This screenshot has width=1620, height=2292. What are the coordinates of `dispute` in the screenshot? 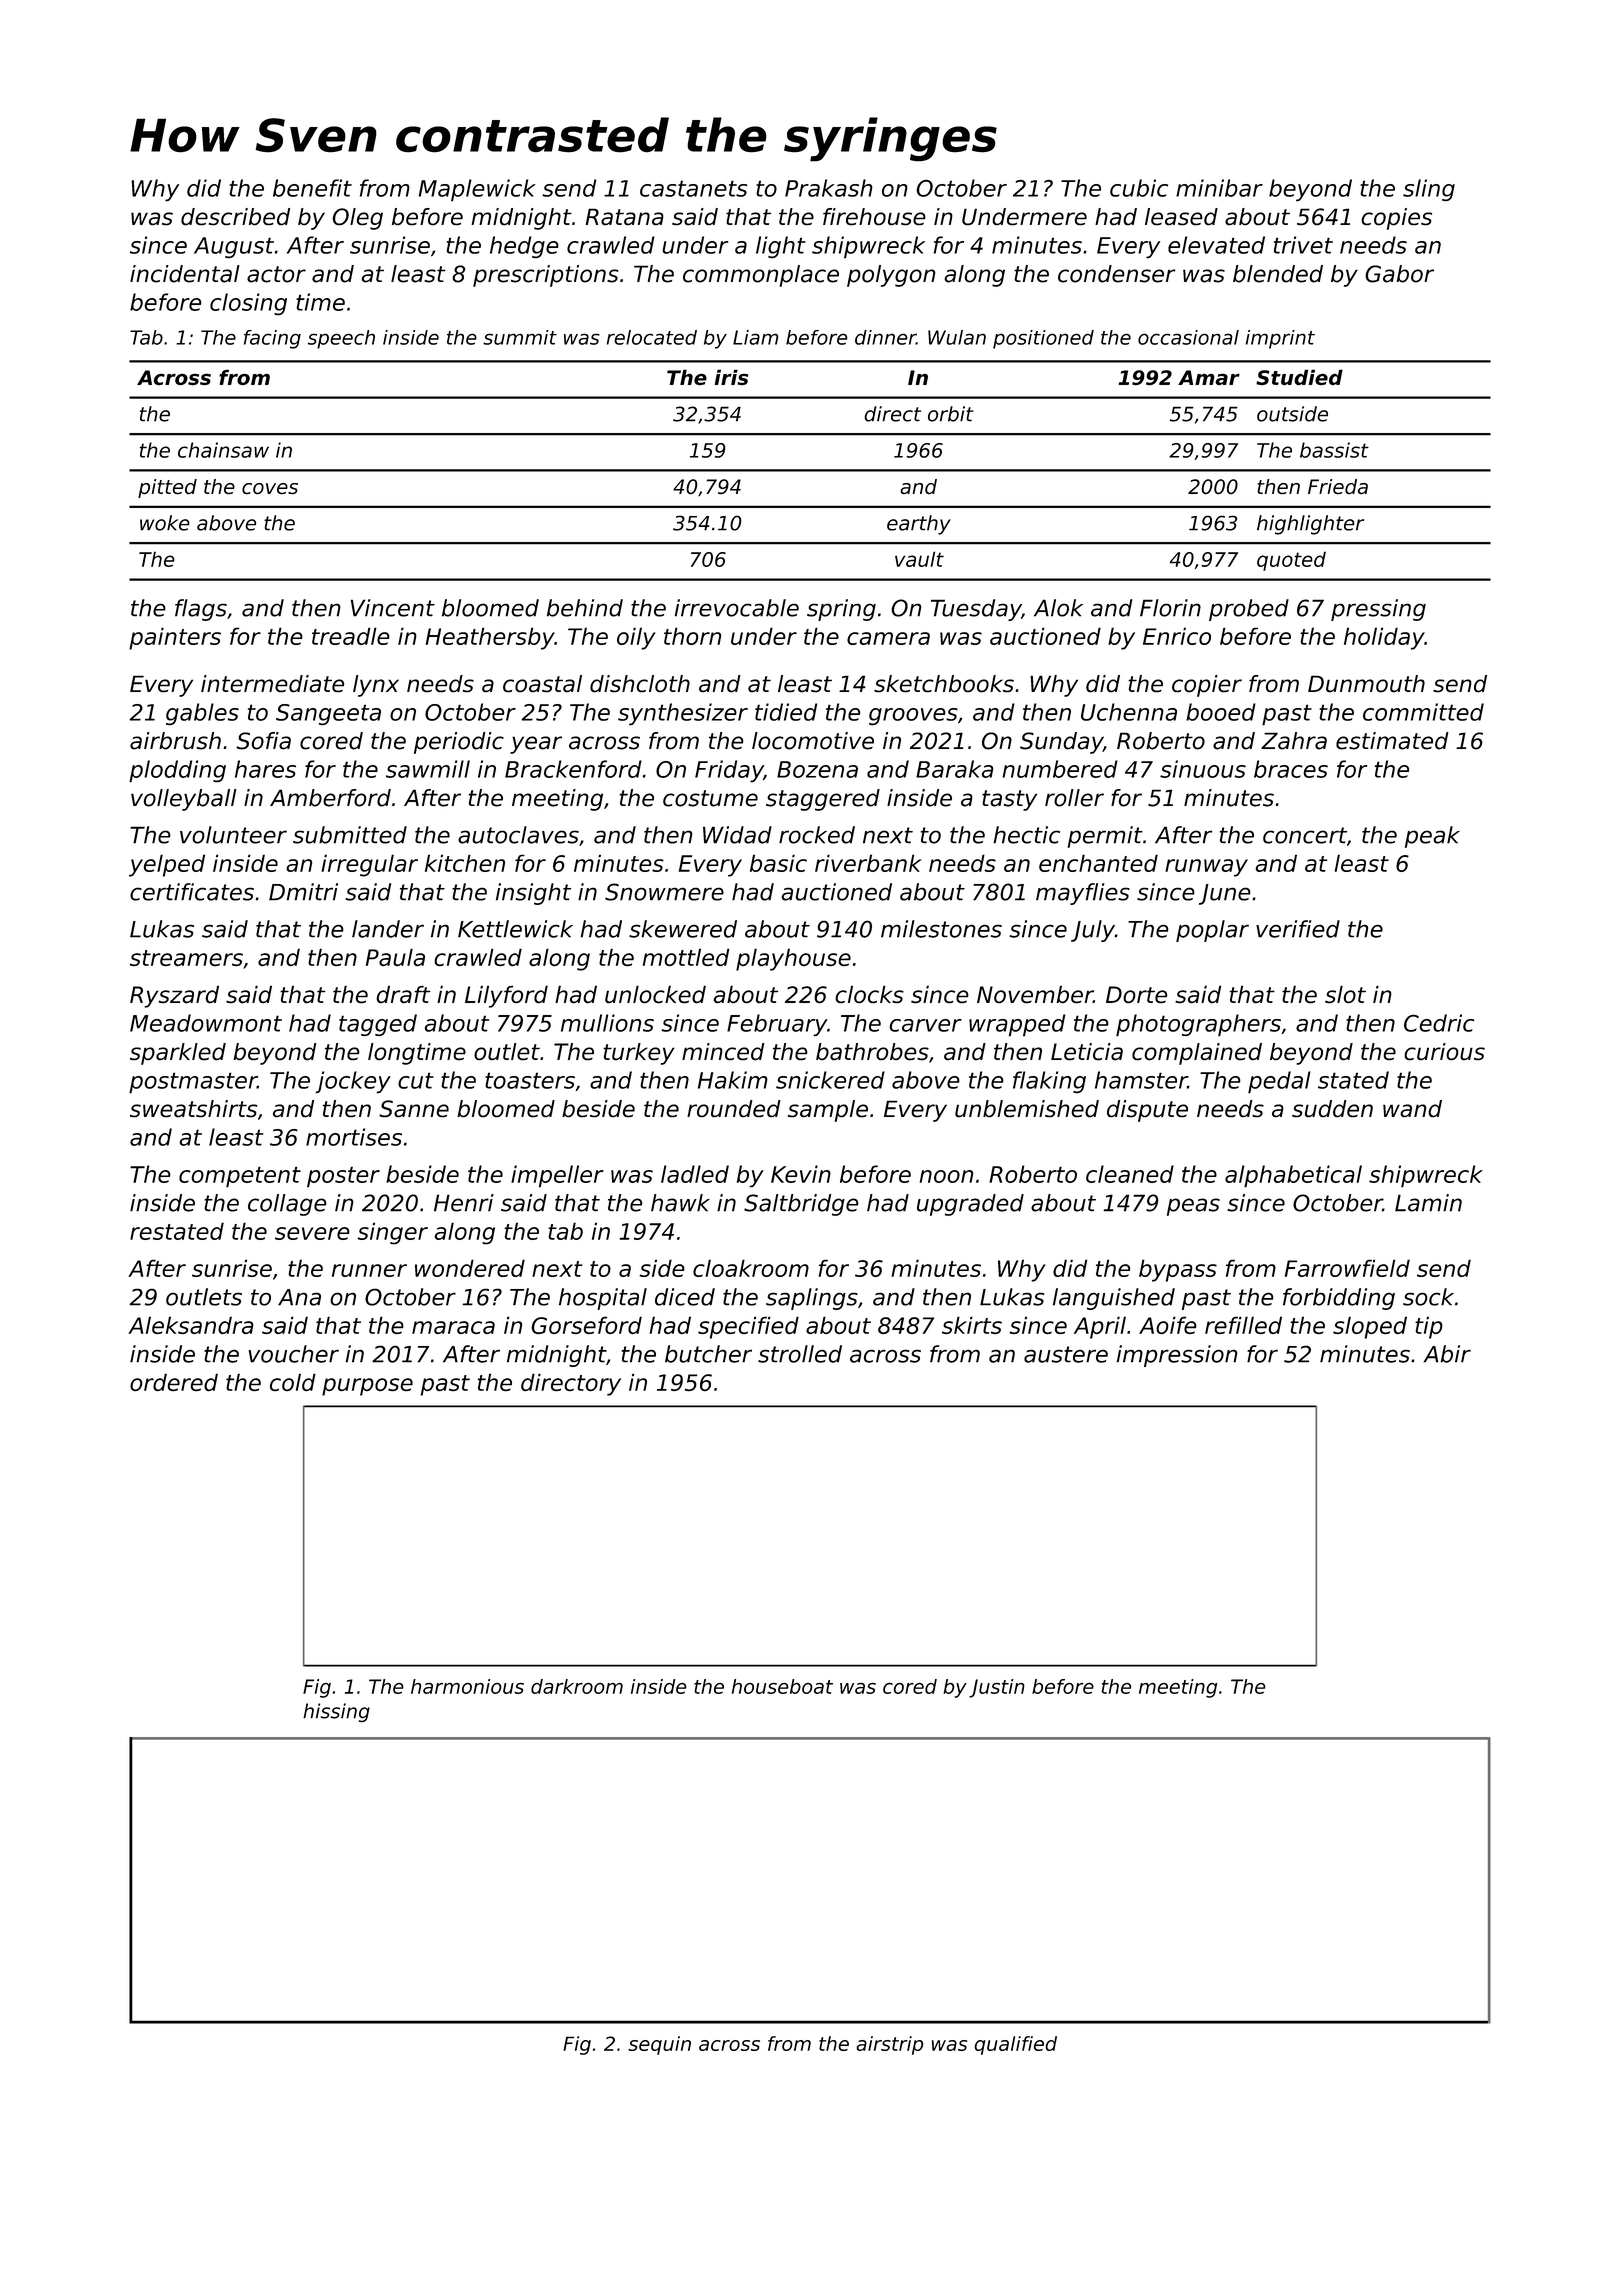 It's located at (1147, 1111).
